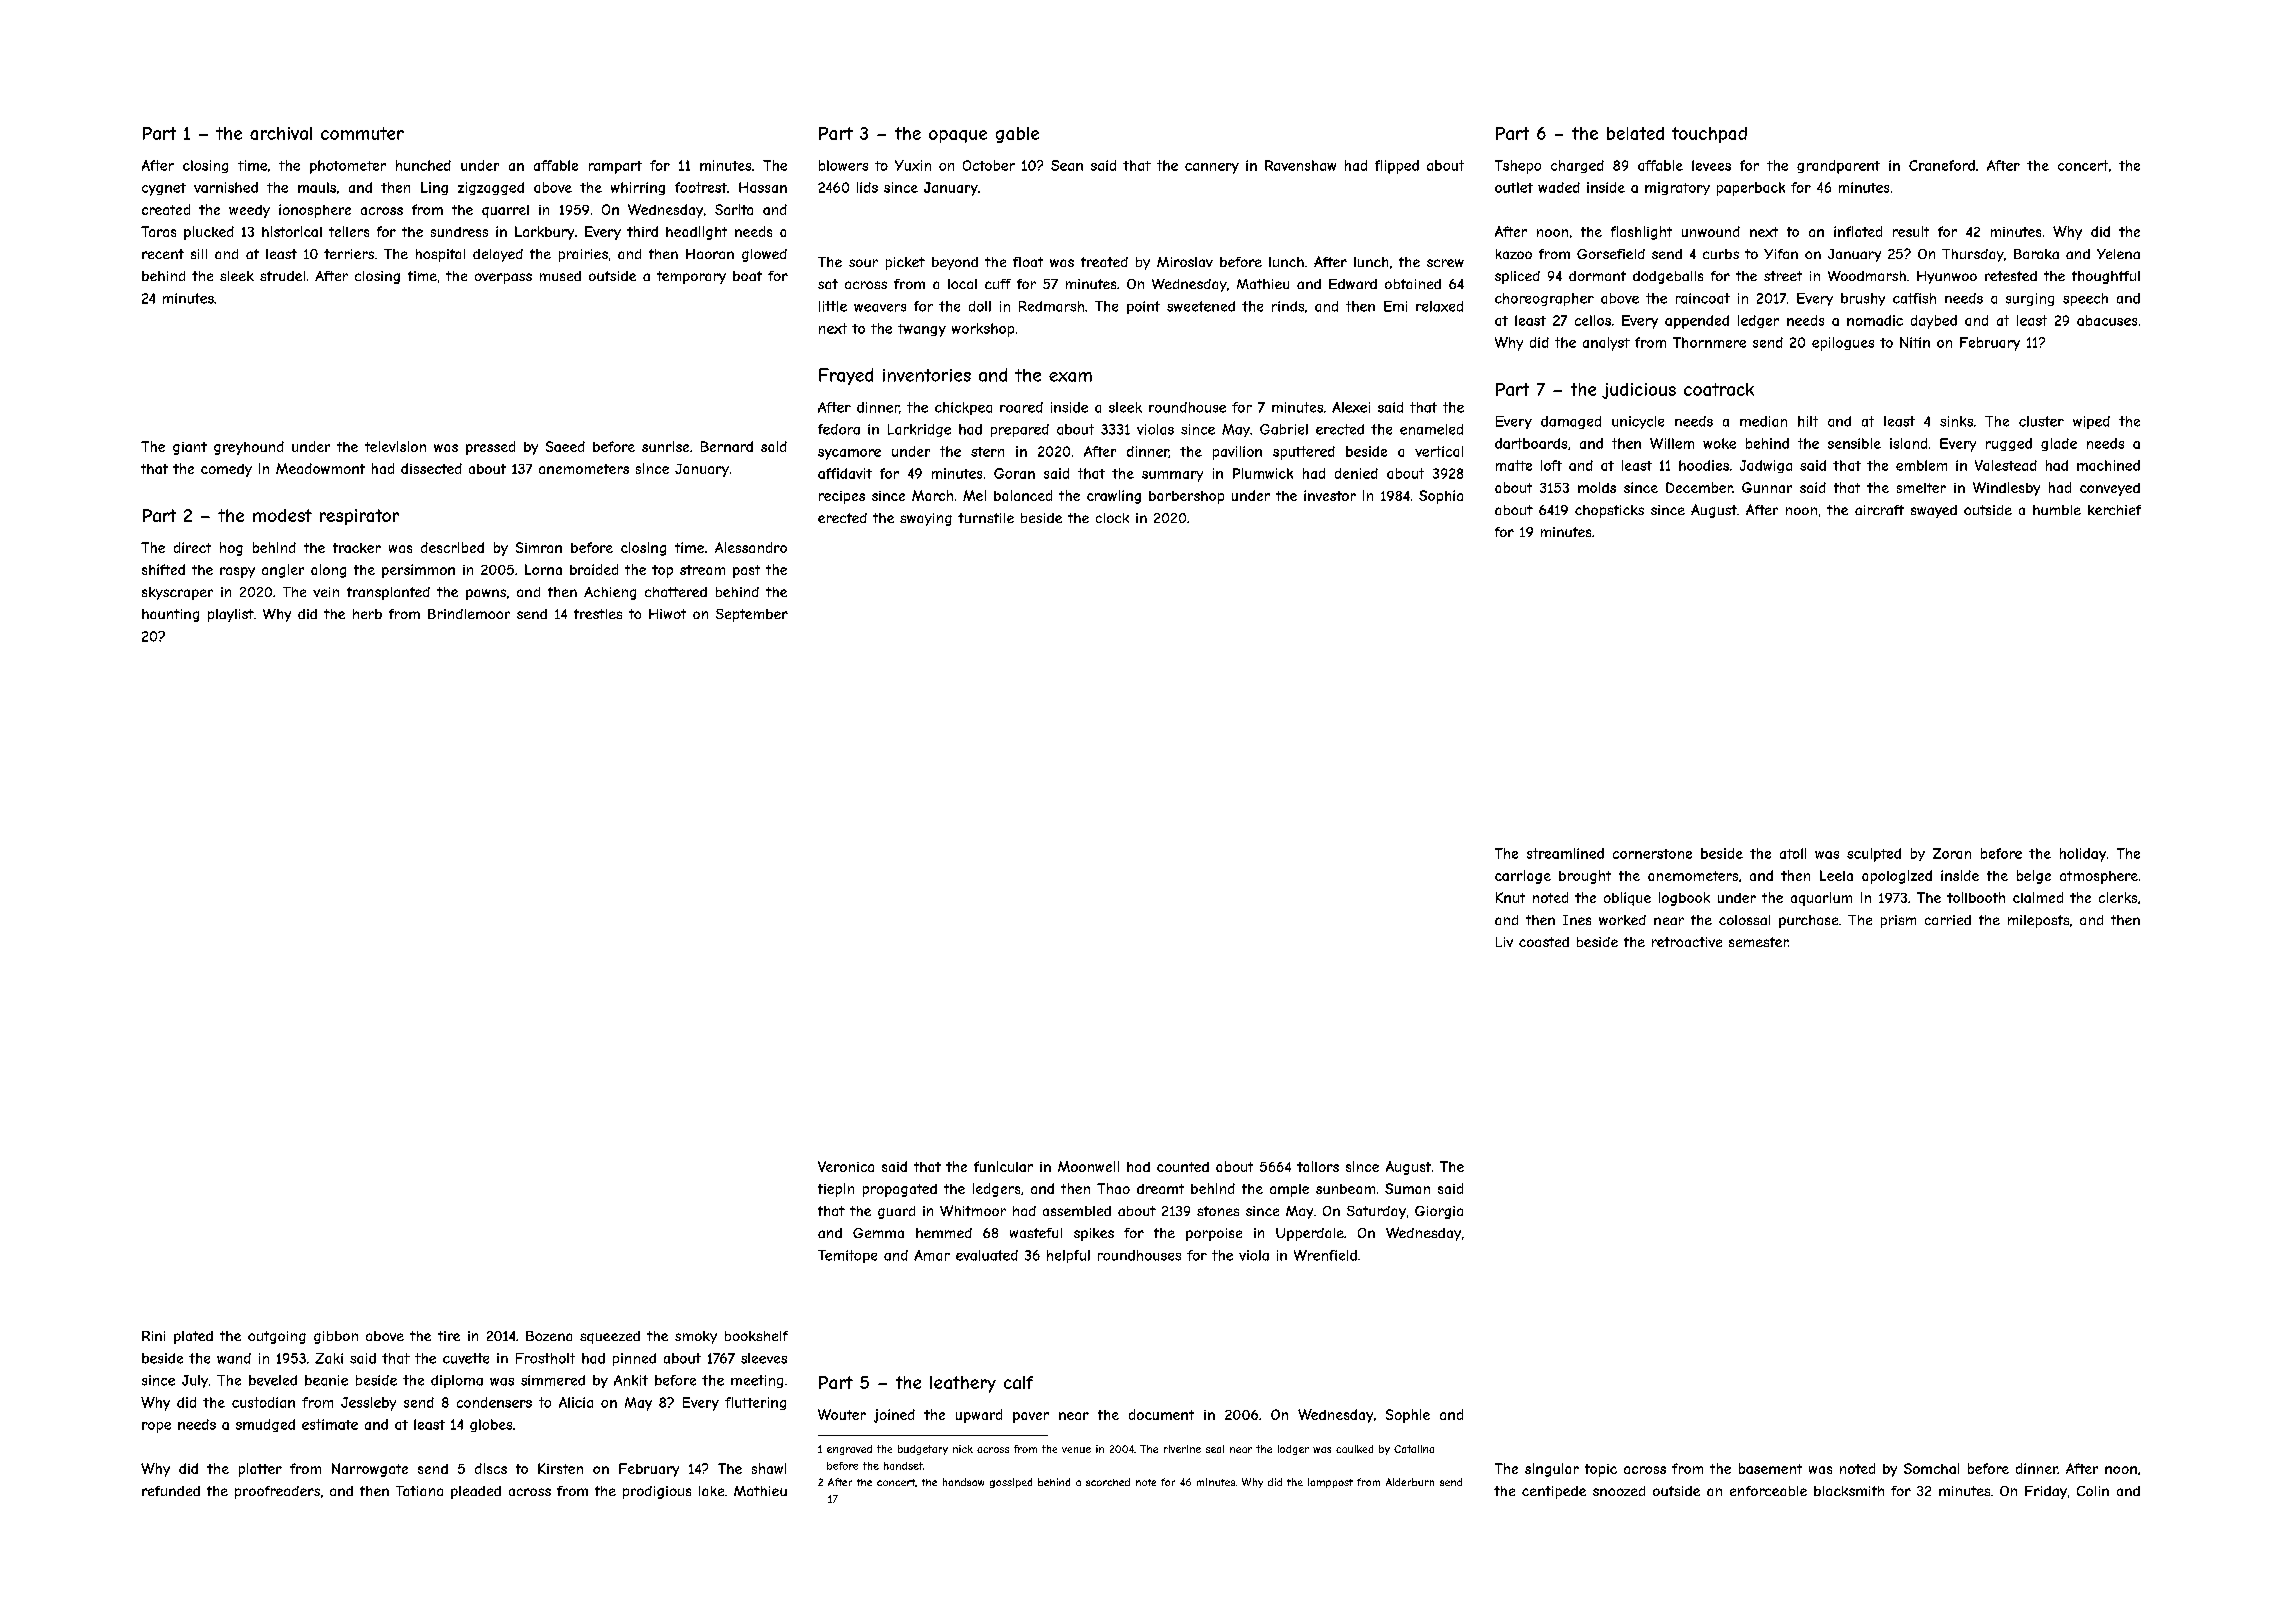 This page has width=2282, height=1614. I want to click on belated, so click(1635, 133).
